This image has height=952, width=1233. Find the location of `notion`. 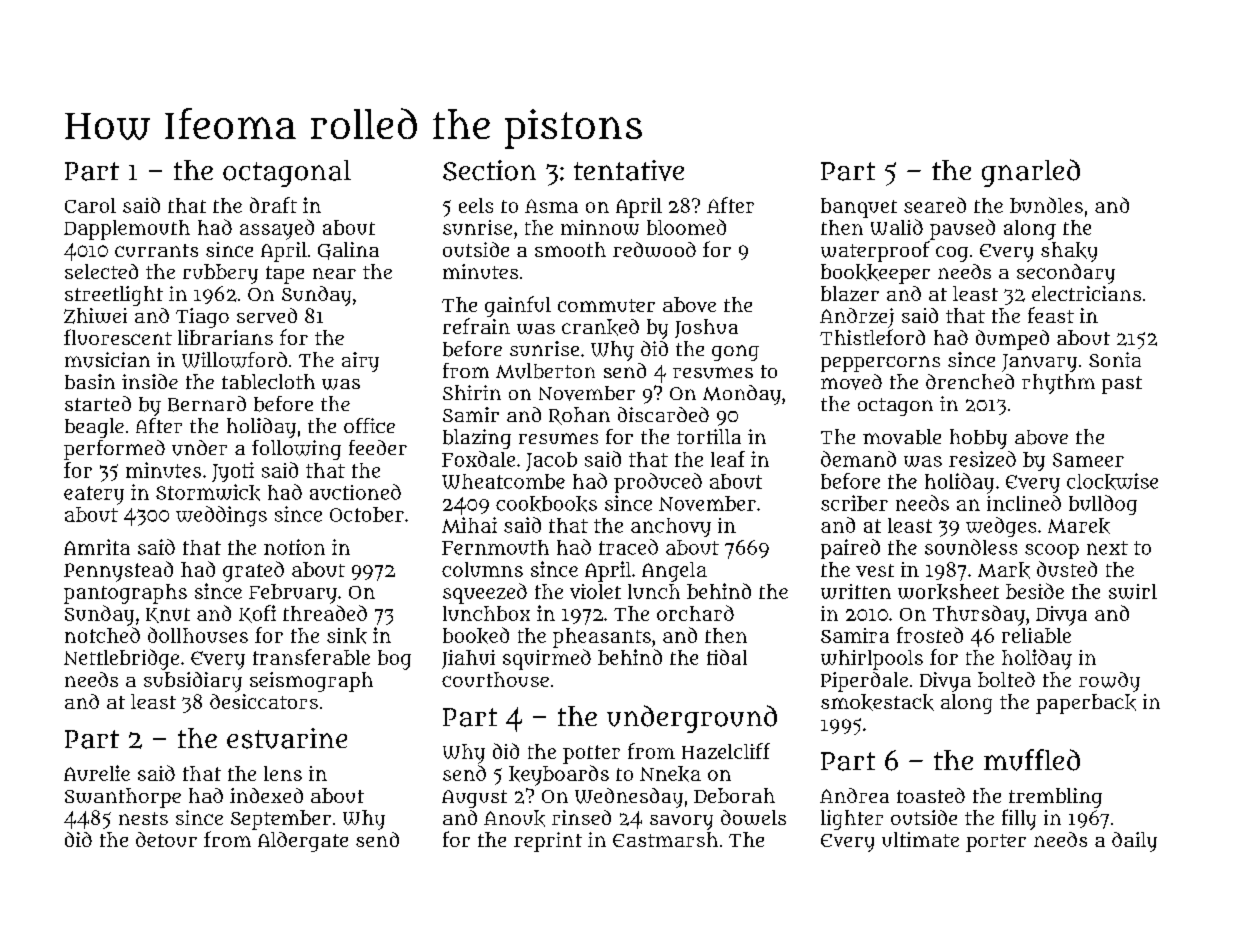

notion is located at coordinates (294, 547).
